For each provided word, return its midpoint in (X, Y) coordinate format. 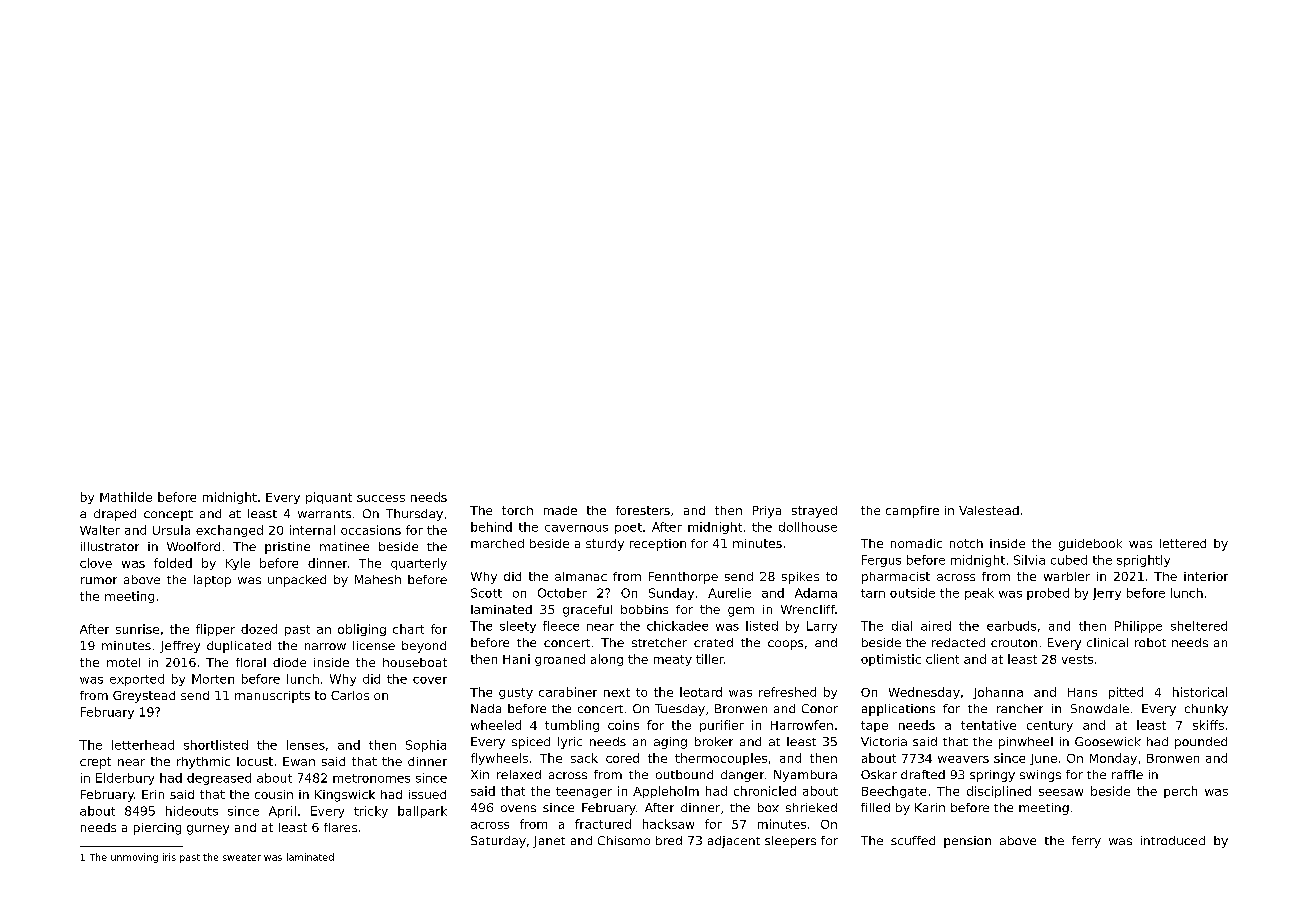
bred (669, 840)
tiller (710, 659)
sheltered (1199, 626)
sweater (242, 857)
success (381, 498)
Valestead (989, 510)
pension (967, 842)
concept (168, 515)
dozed (259, 629)
